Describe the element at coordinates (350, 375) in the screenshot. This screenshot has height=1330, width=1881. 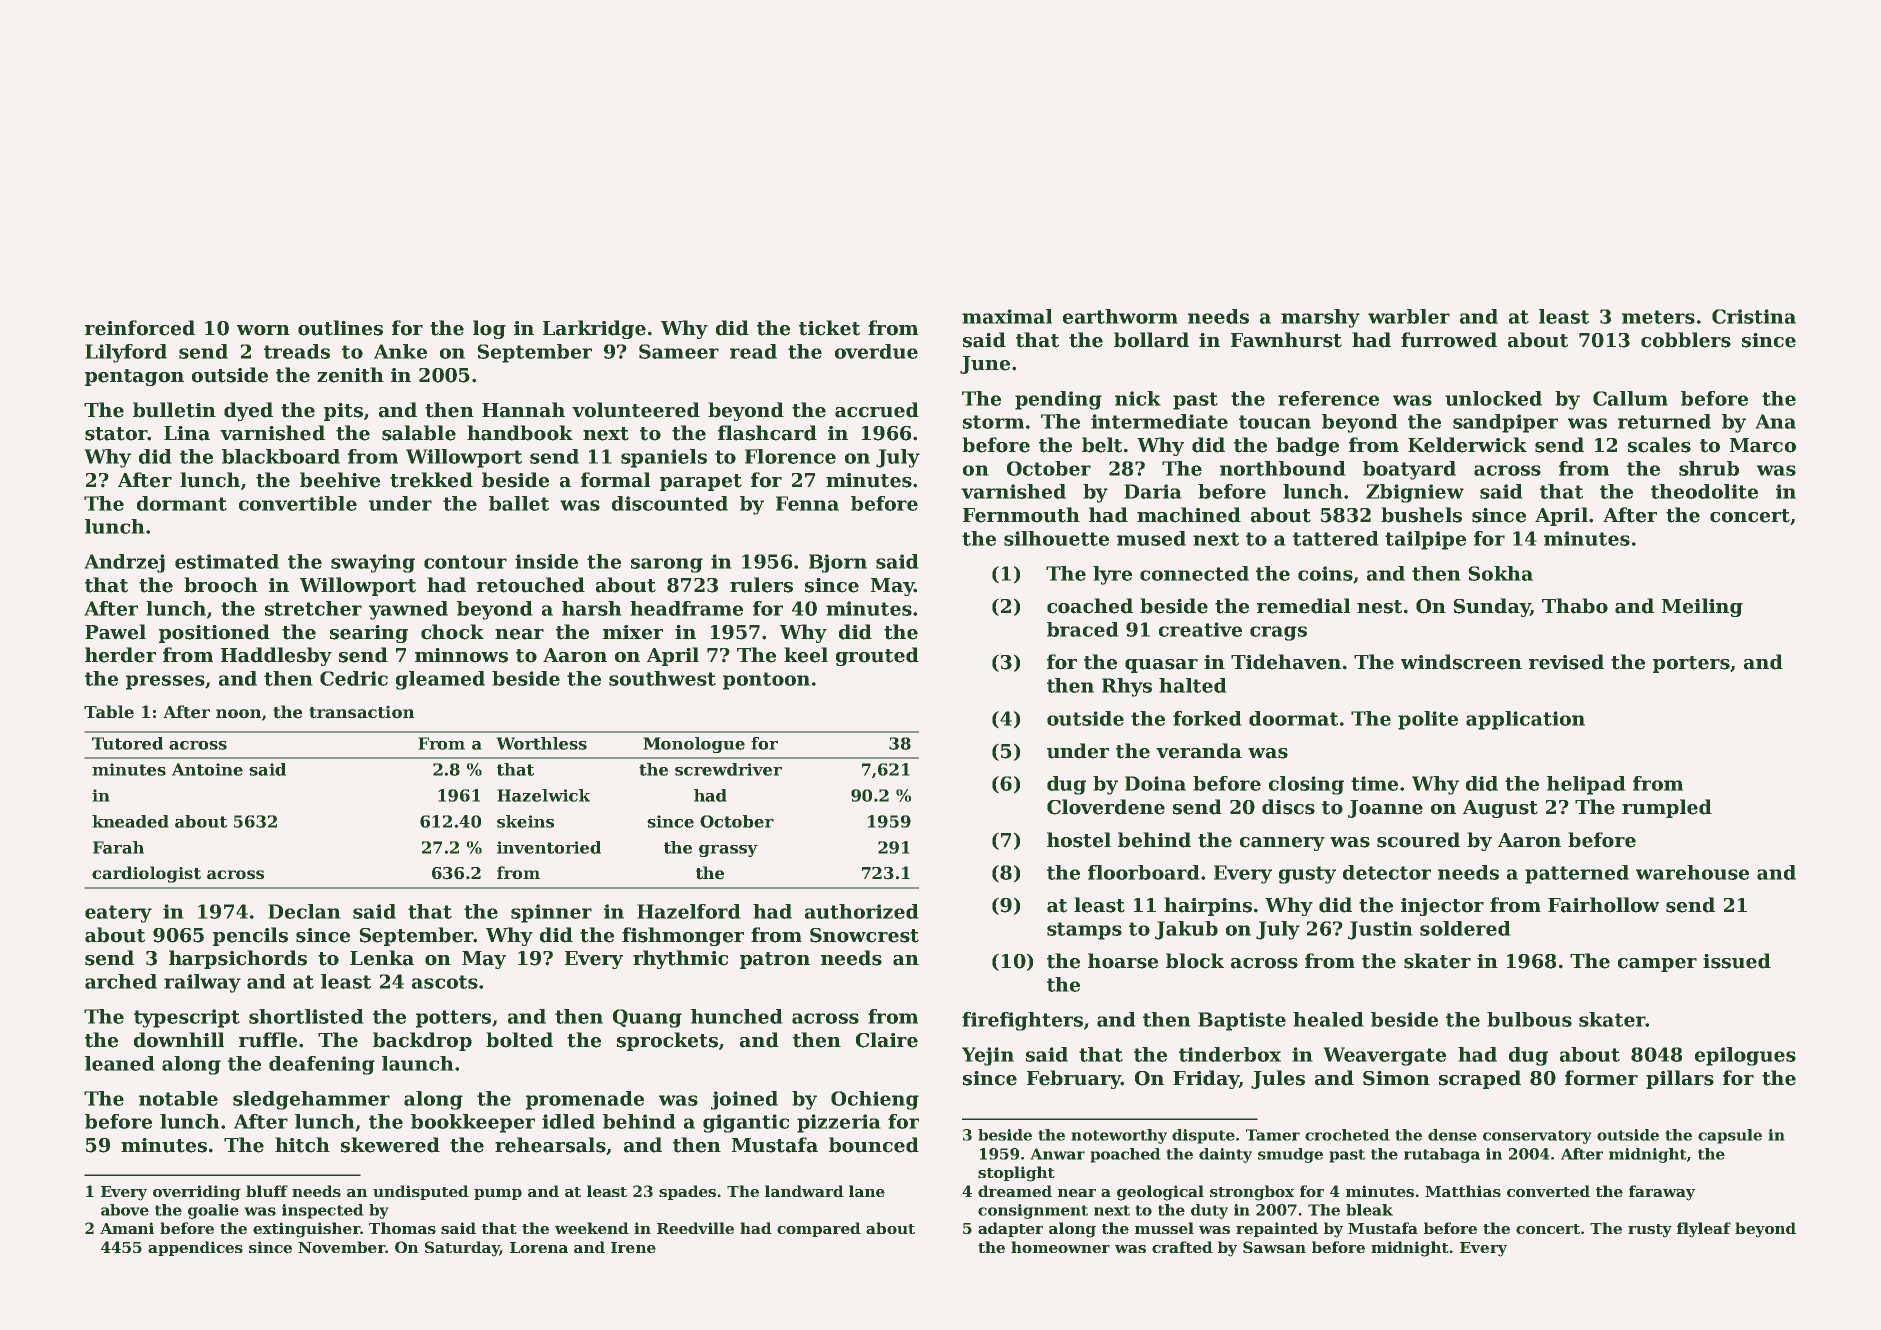
I see `zenith` at that location.
